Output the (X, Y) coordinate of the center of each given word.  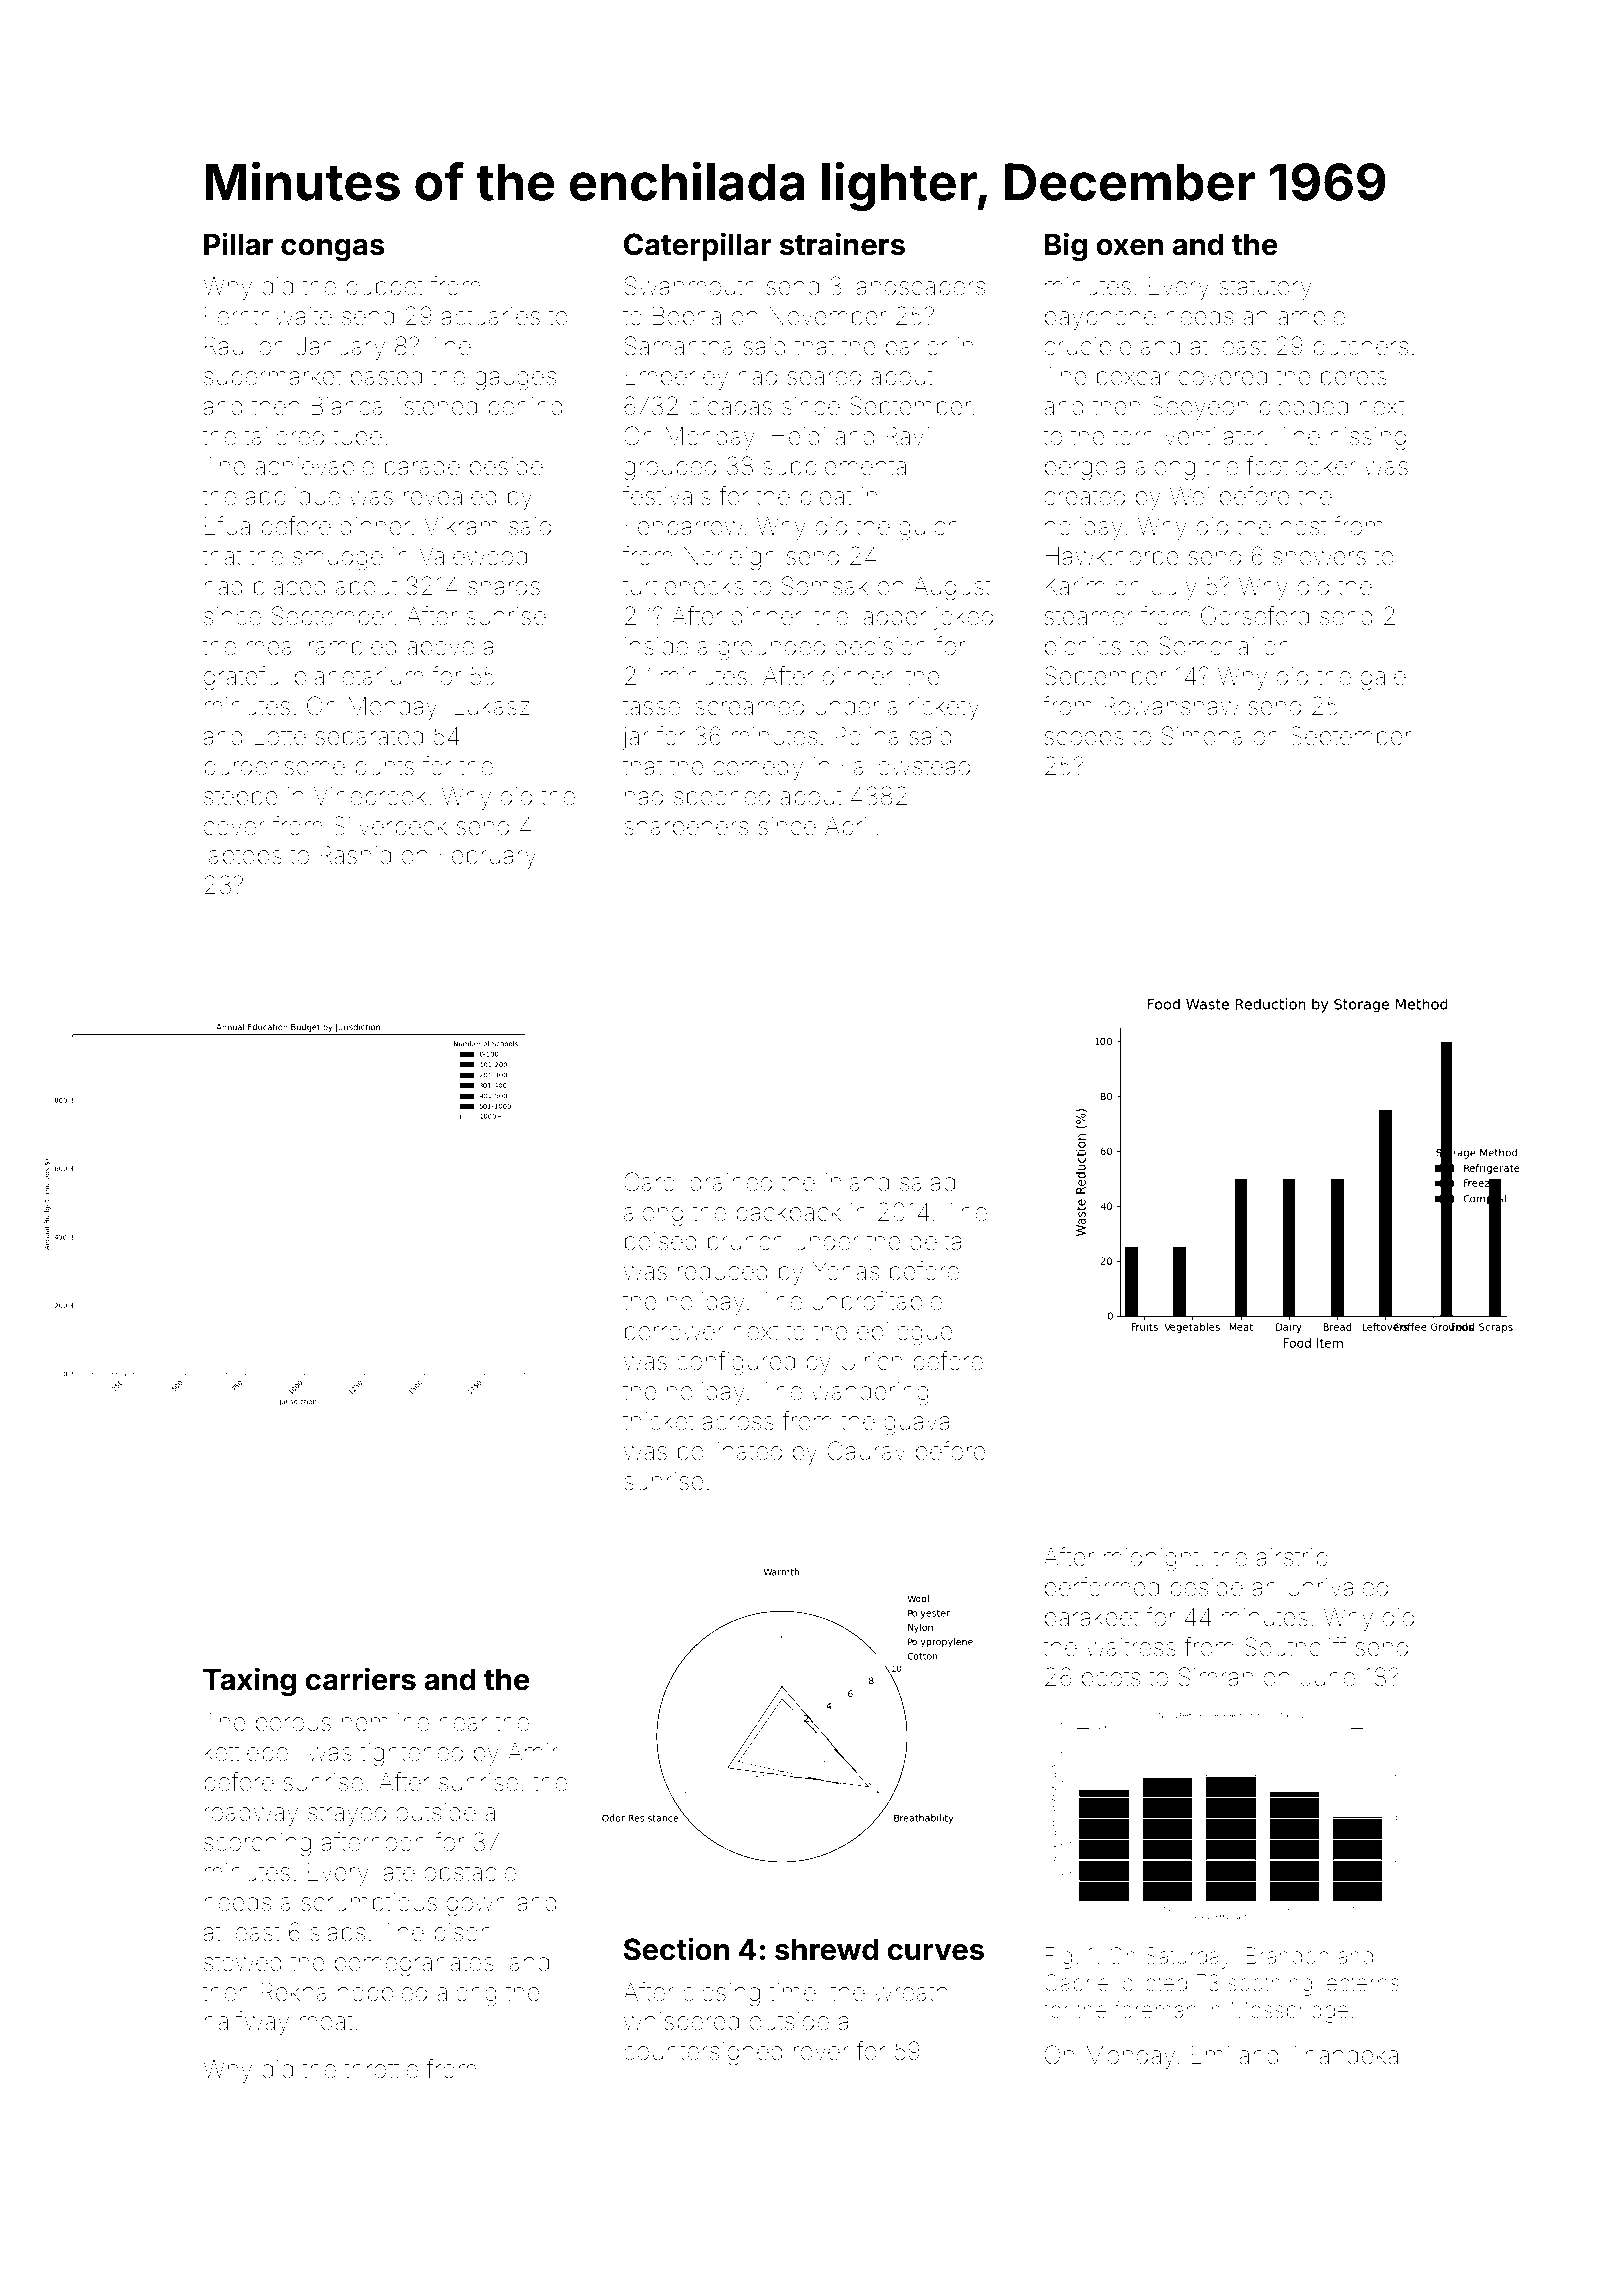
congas (333, 250)
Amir (533, 1752)
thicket (658, 1421)
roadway (251, 1814)
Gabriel (1078, 1983)
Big (1066, 247)
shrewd (826, 1949)
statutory (1265, 289)
